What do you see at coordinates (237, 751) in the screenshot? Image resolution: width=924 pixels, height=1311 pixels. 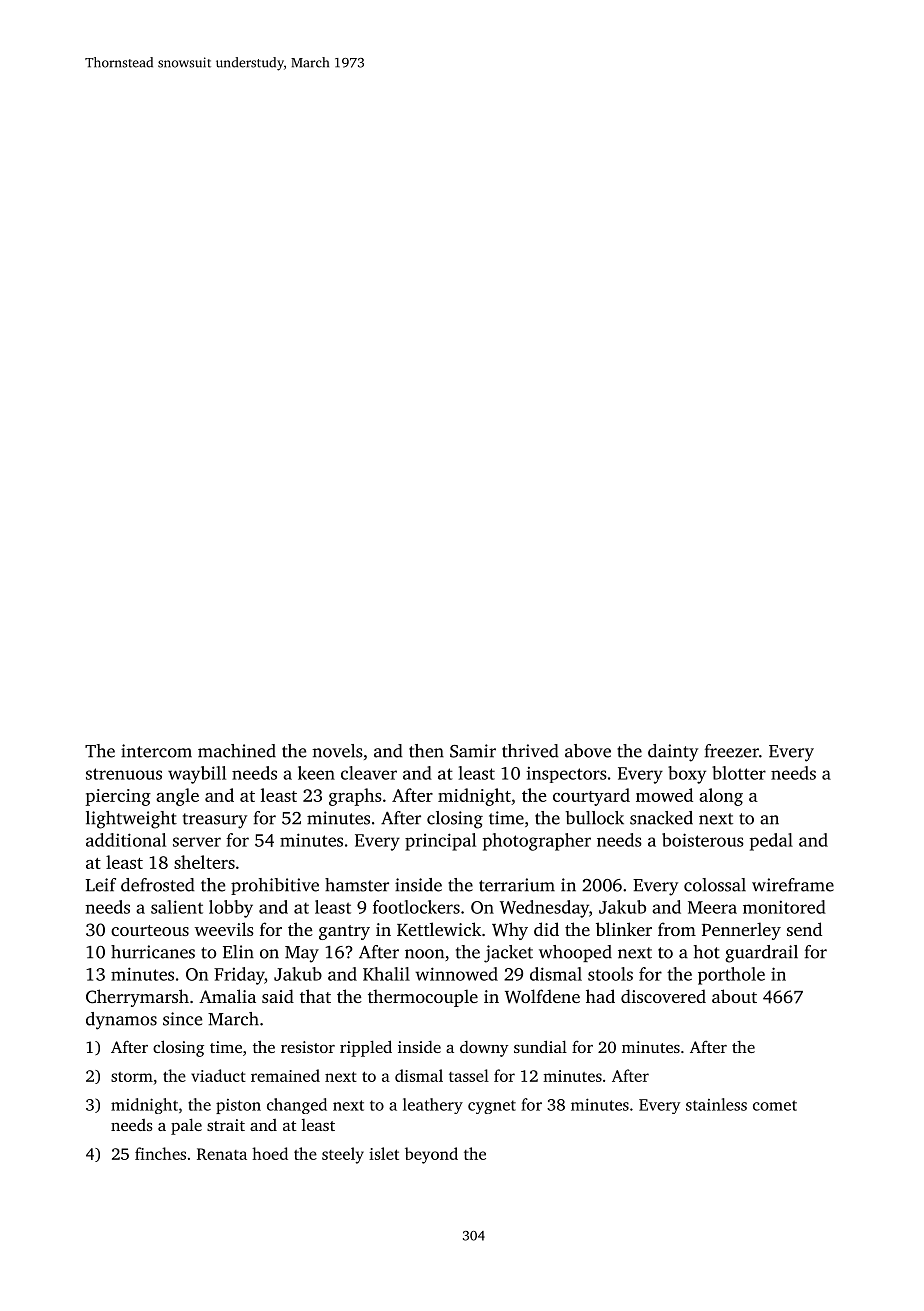 I see `machined` at bounding box center [237, 751].
